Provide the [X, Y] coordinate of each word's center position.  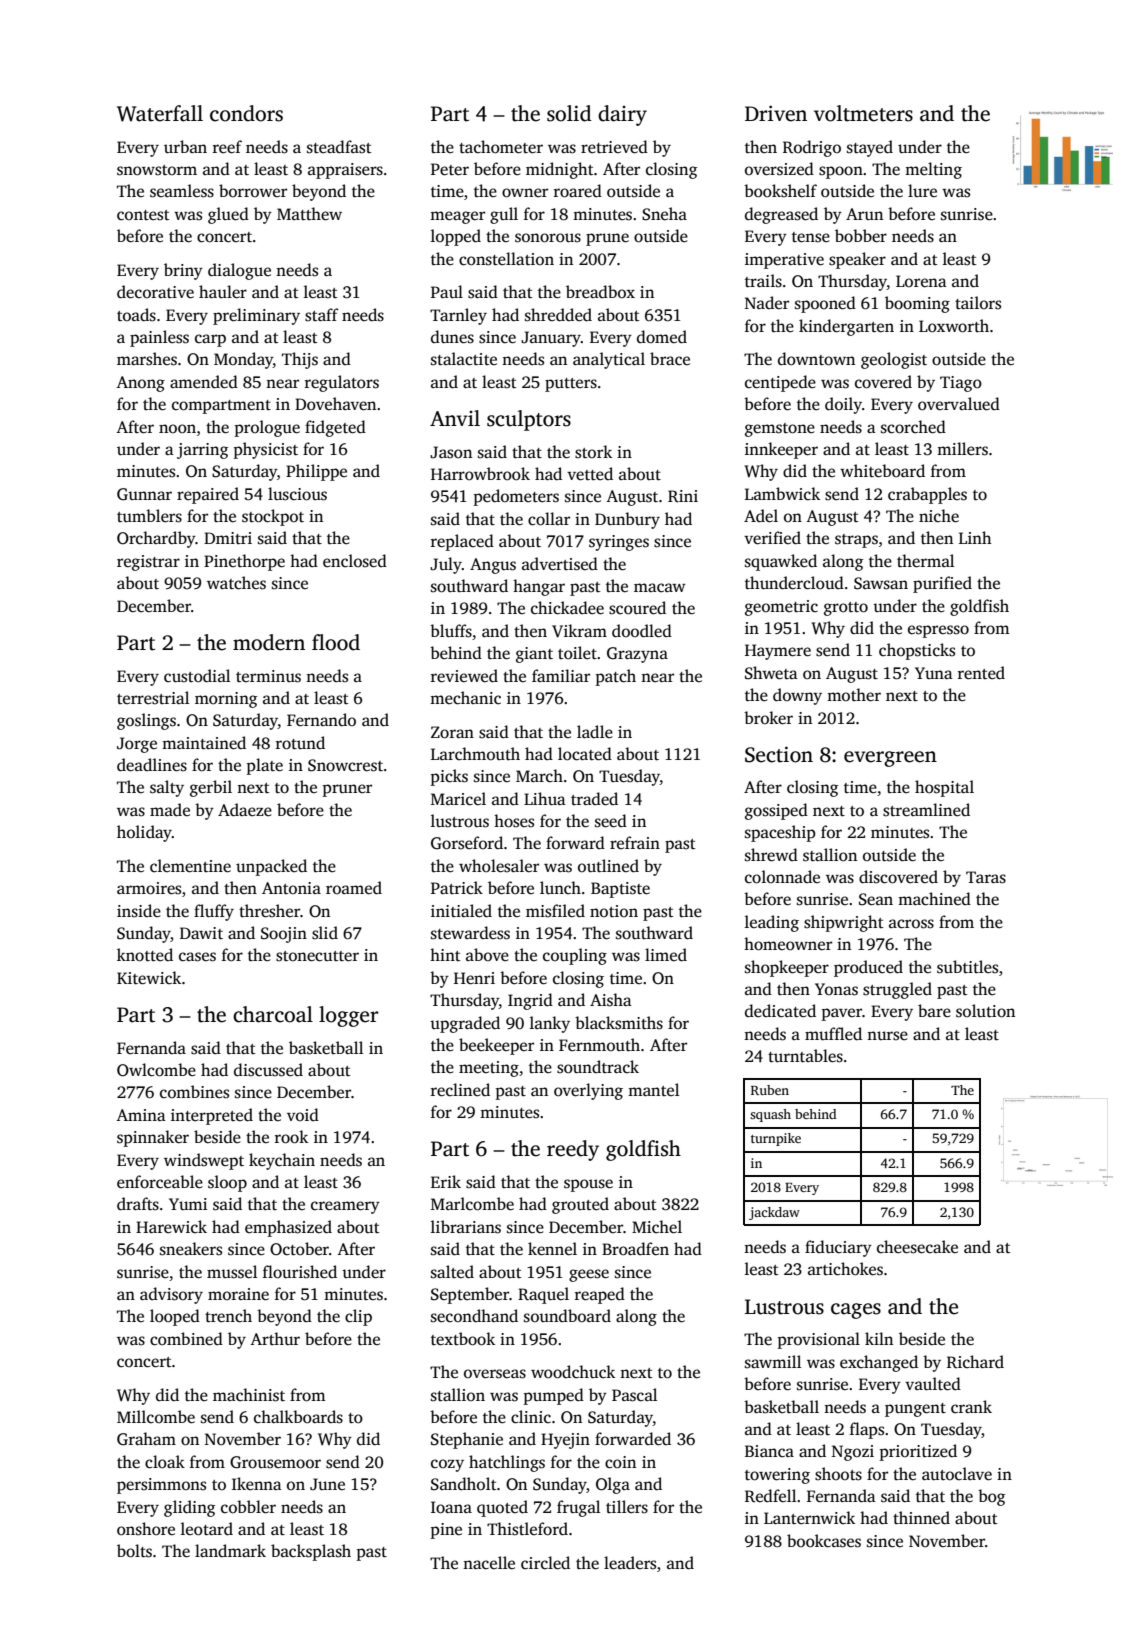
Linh [975, 537]
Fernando [321, 719]
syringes [619, 543]
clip [358, 1317]
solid [569, 113]
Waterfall [160, 113]
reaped [600, 1295]
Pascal [634, 1395]
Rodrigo [812, 148]
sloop [227, 1183]
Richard [975, 1362]
